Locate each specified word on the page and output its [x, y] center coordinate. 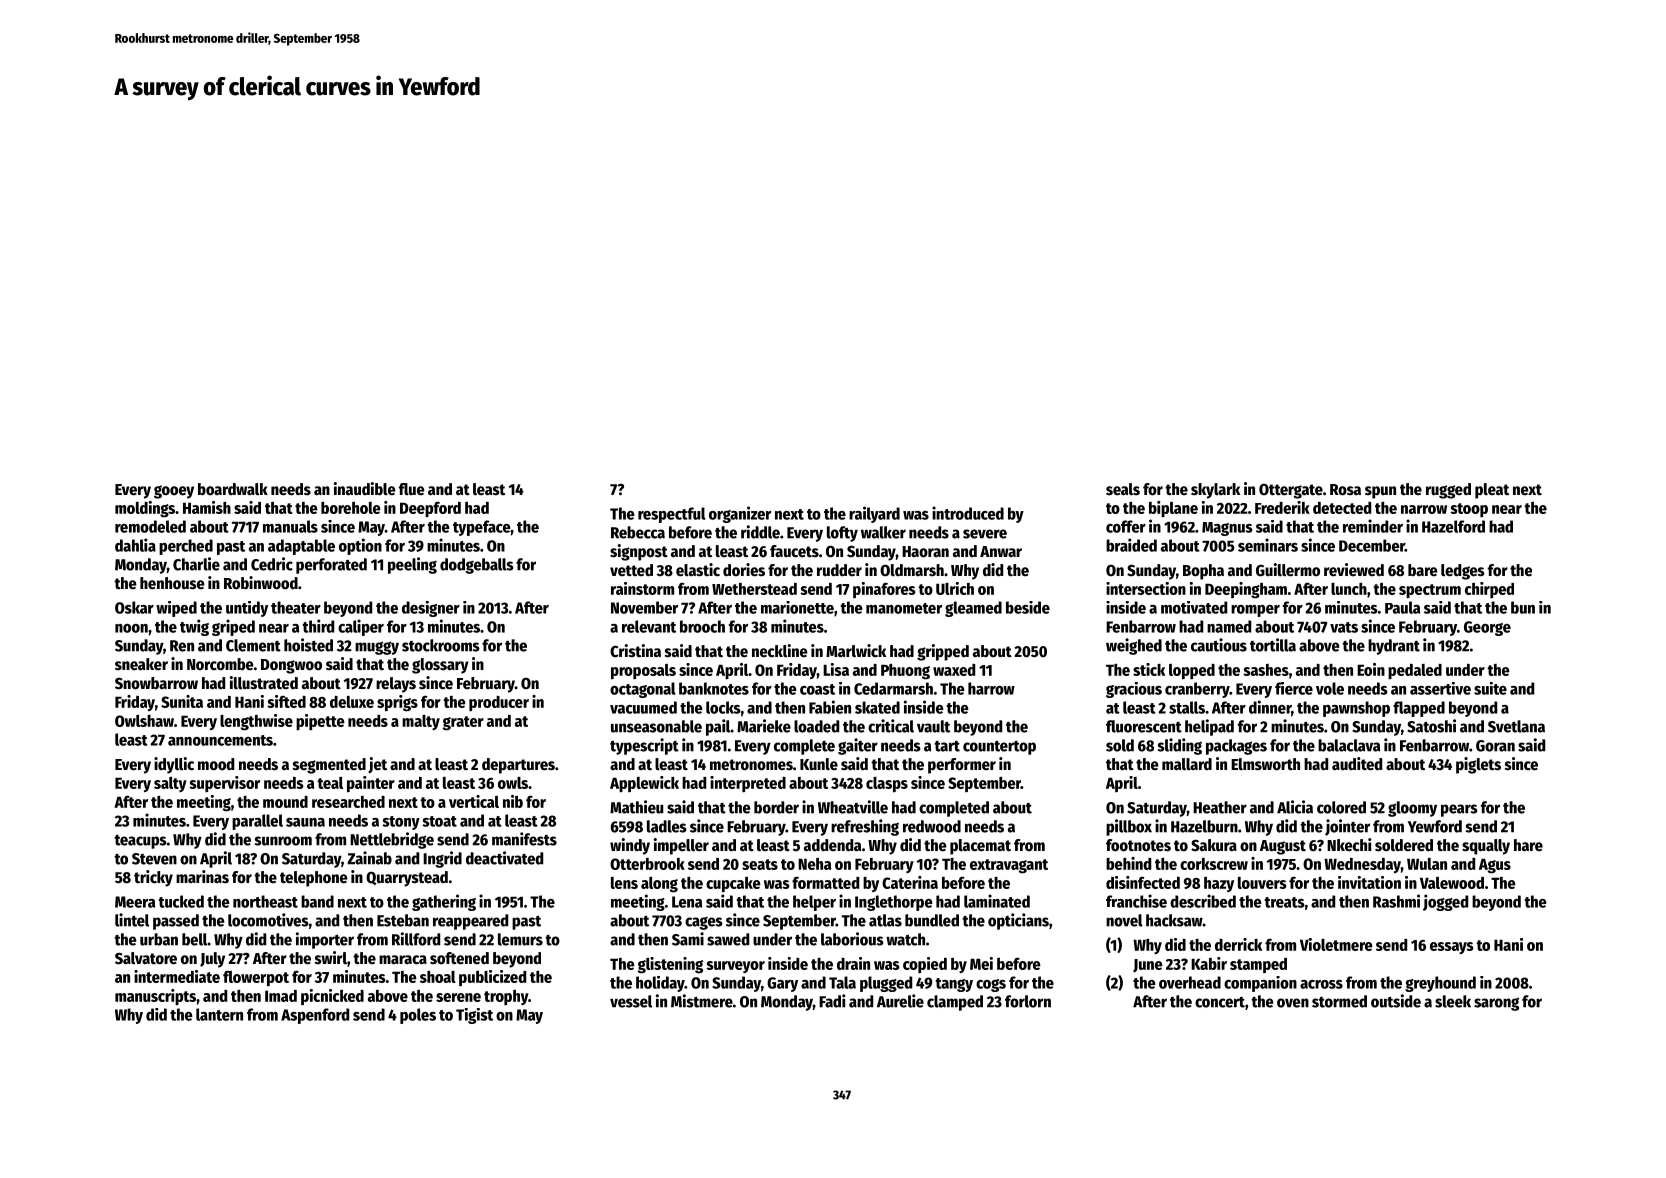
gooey [174, 492]
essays [1452, 948]
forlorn [1028, 1001]
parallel [257, 822]
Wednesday [1362, 865]
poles [418, 1016]
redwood [932, 826]
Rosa [1345, 490]
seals [1123, 489]
